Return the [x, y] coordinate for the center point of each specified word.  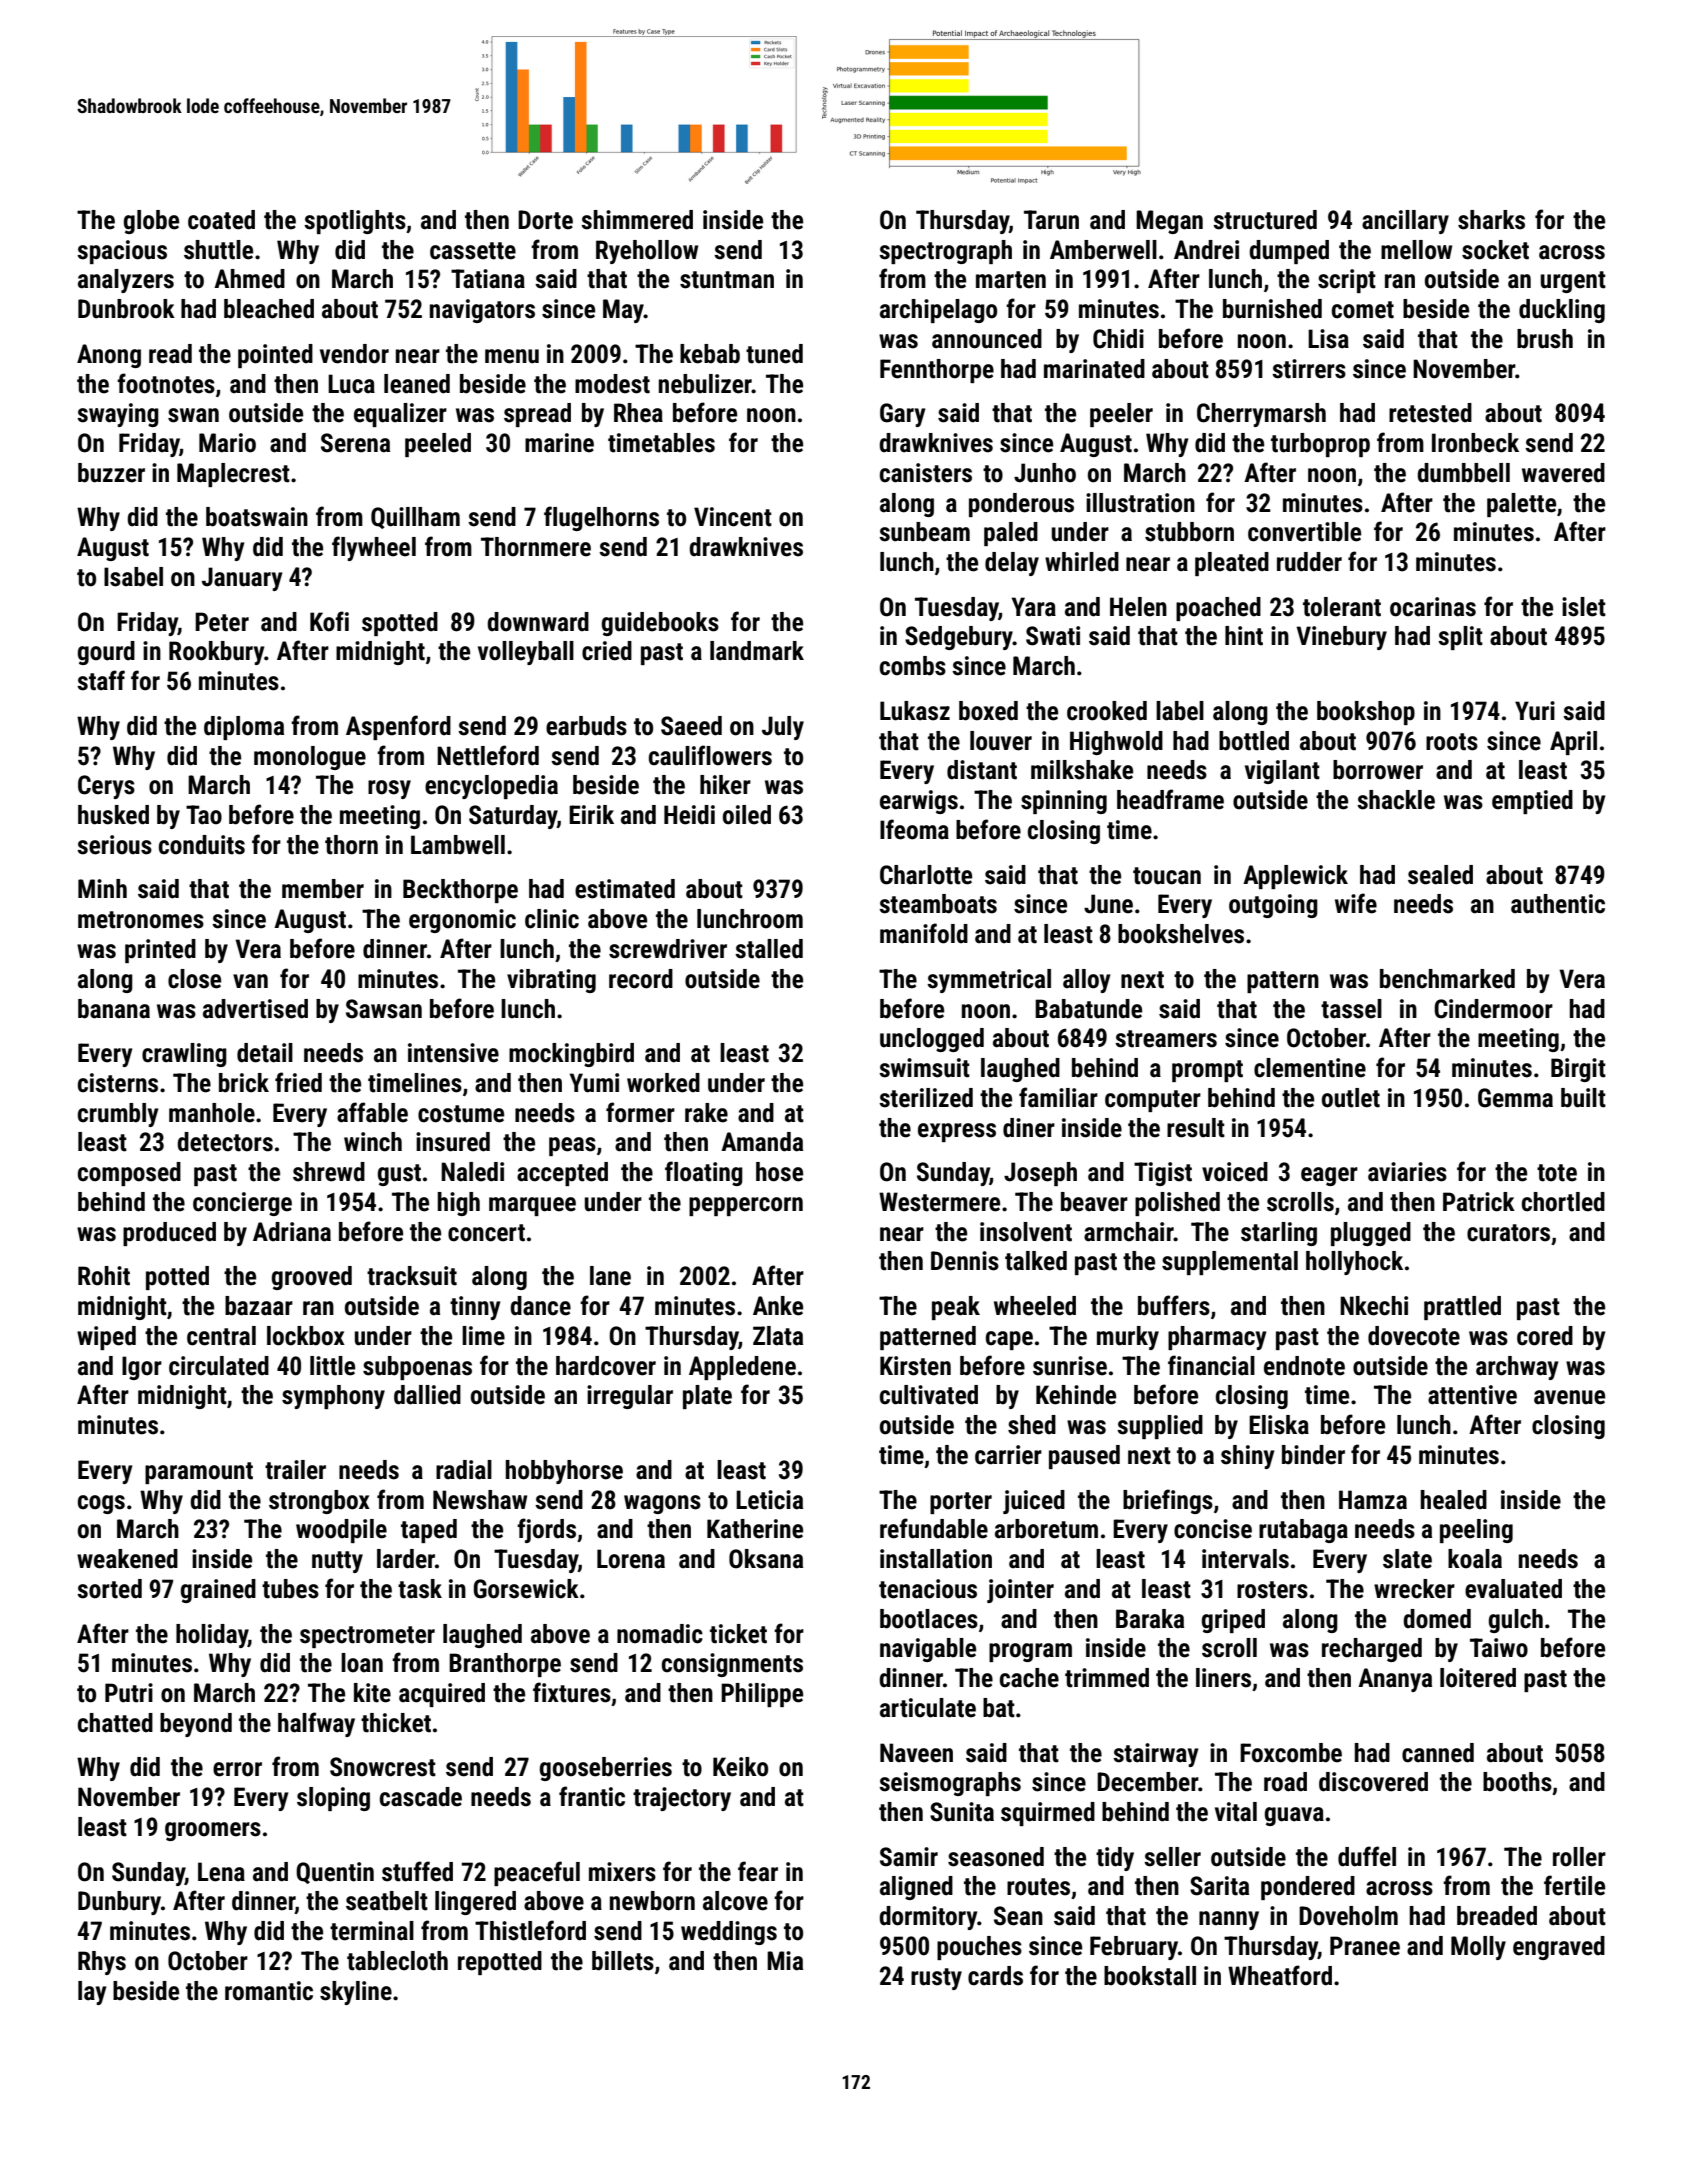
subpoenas [417, 1368]
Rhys [102, 1963]
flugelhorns [601, 518]
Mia [785, 1961]
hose [779, 1172]
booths [1517, 1782]
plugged [1371, 1234]
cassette [473, 251]
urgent [1573, 282]
